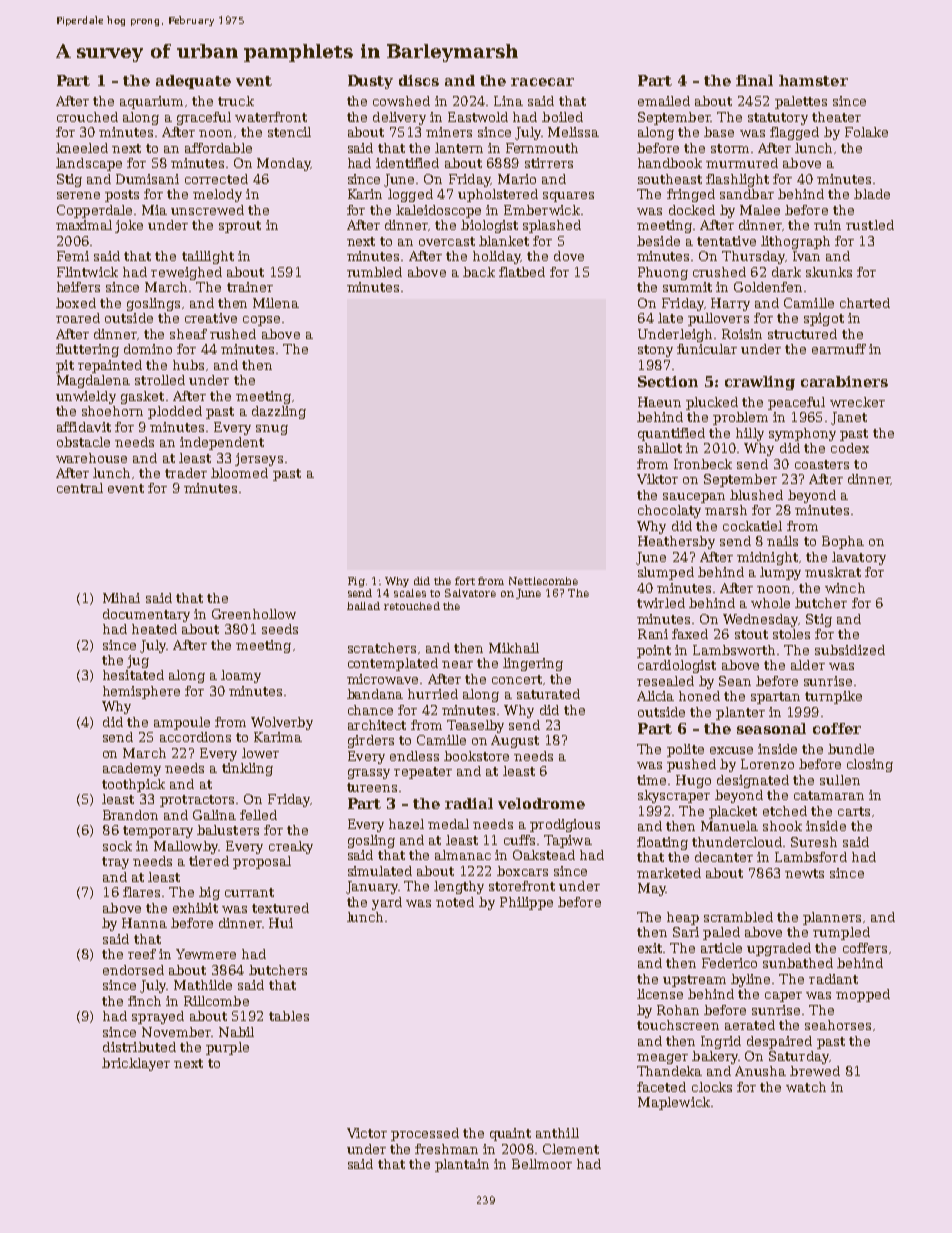  I want to click on turnpike, so click(833, 697).
